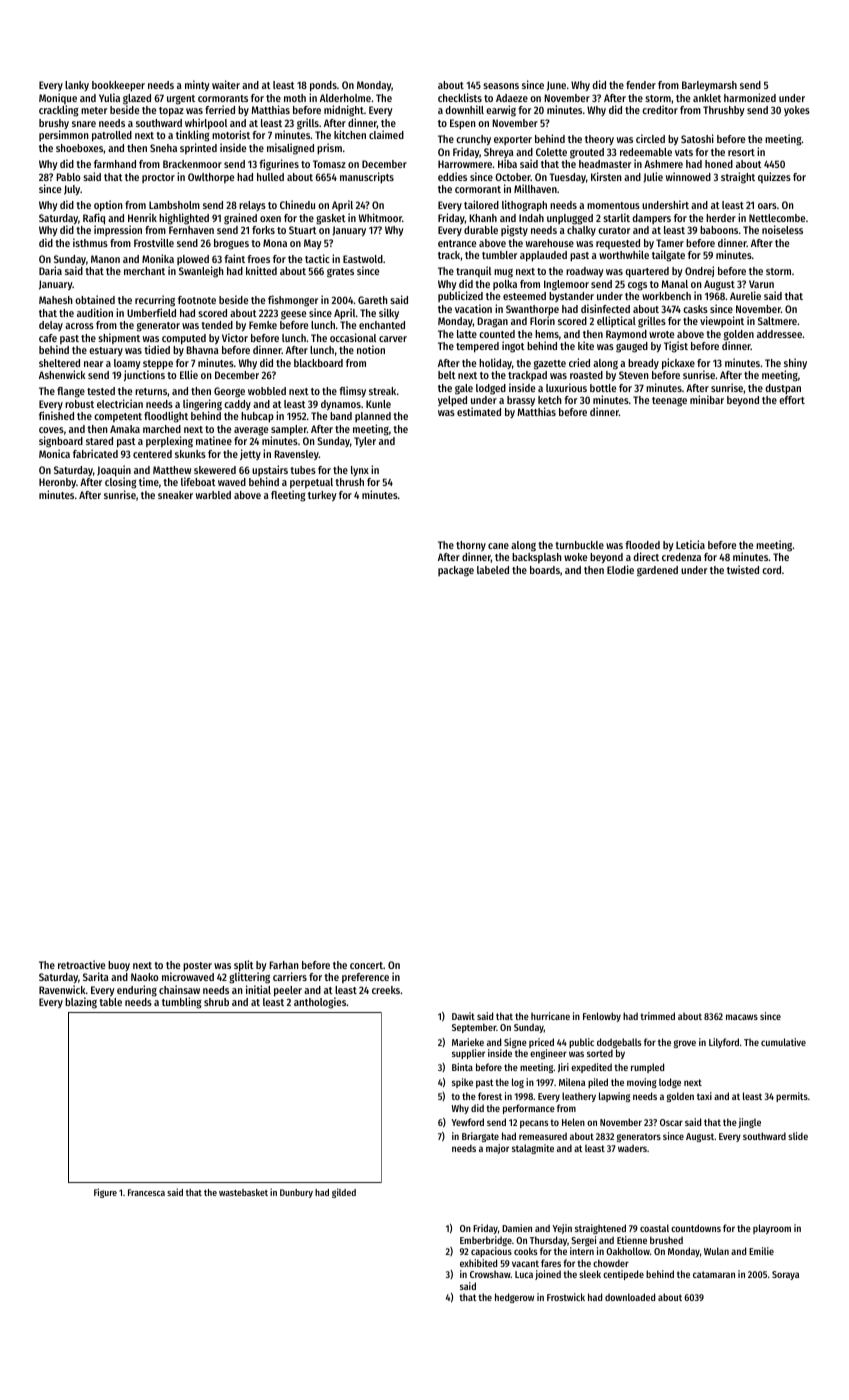 The height and width of the screenshot is (1400, 849). I want to click on Yejin, so click(562, 1229).
